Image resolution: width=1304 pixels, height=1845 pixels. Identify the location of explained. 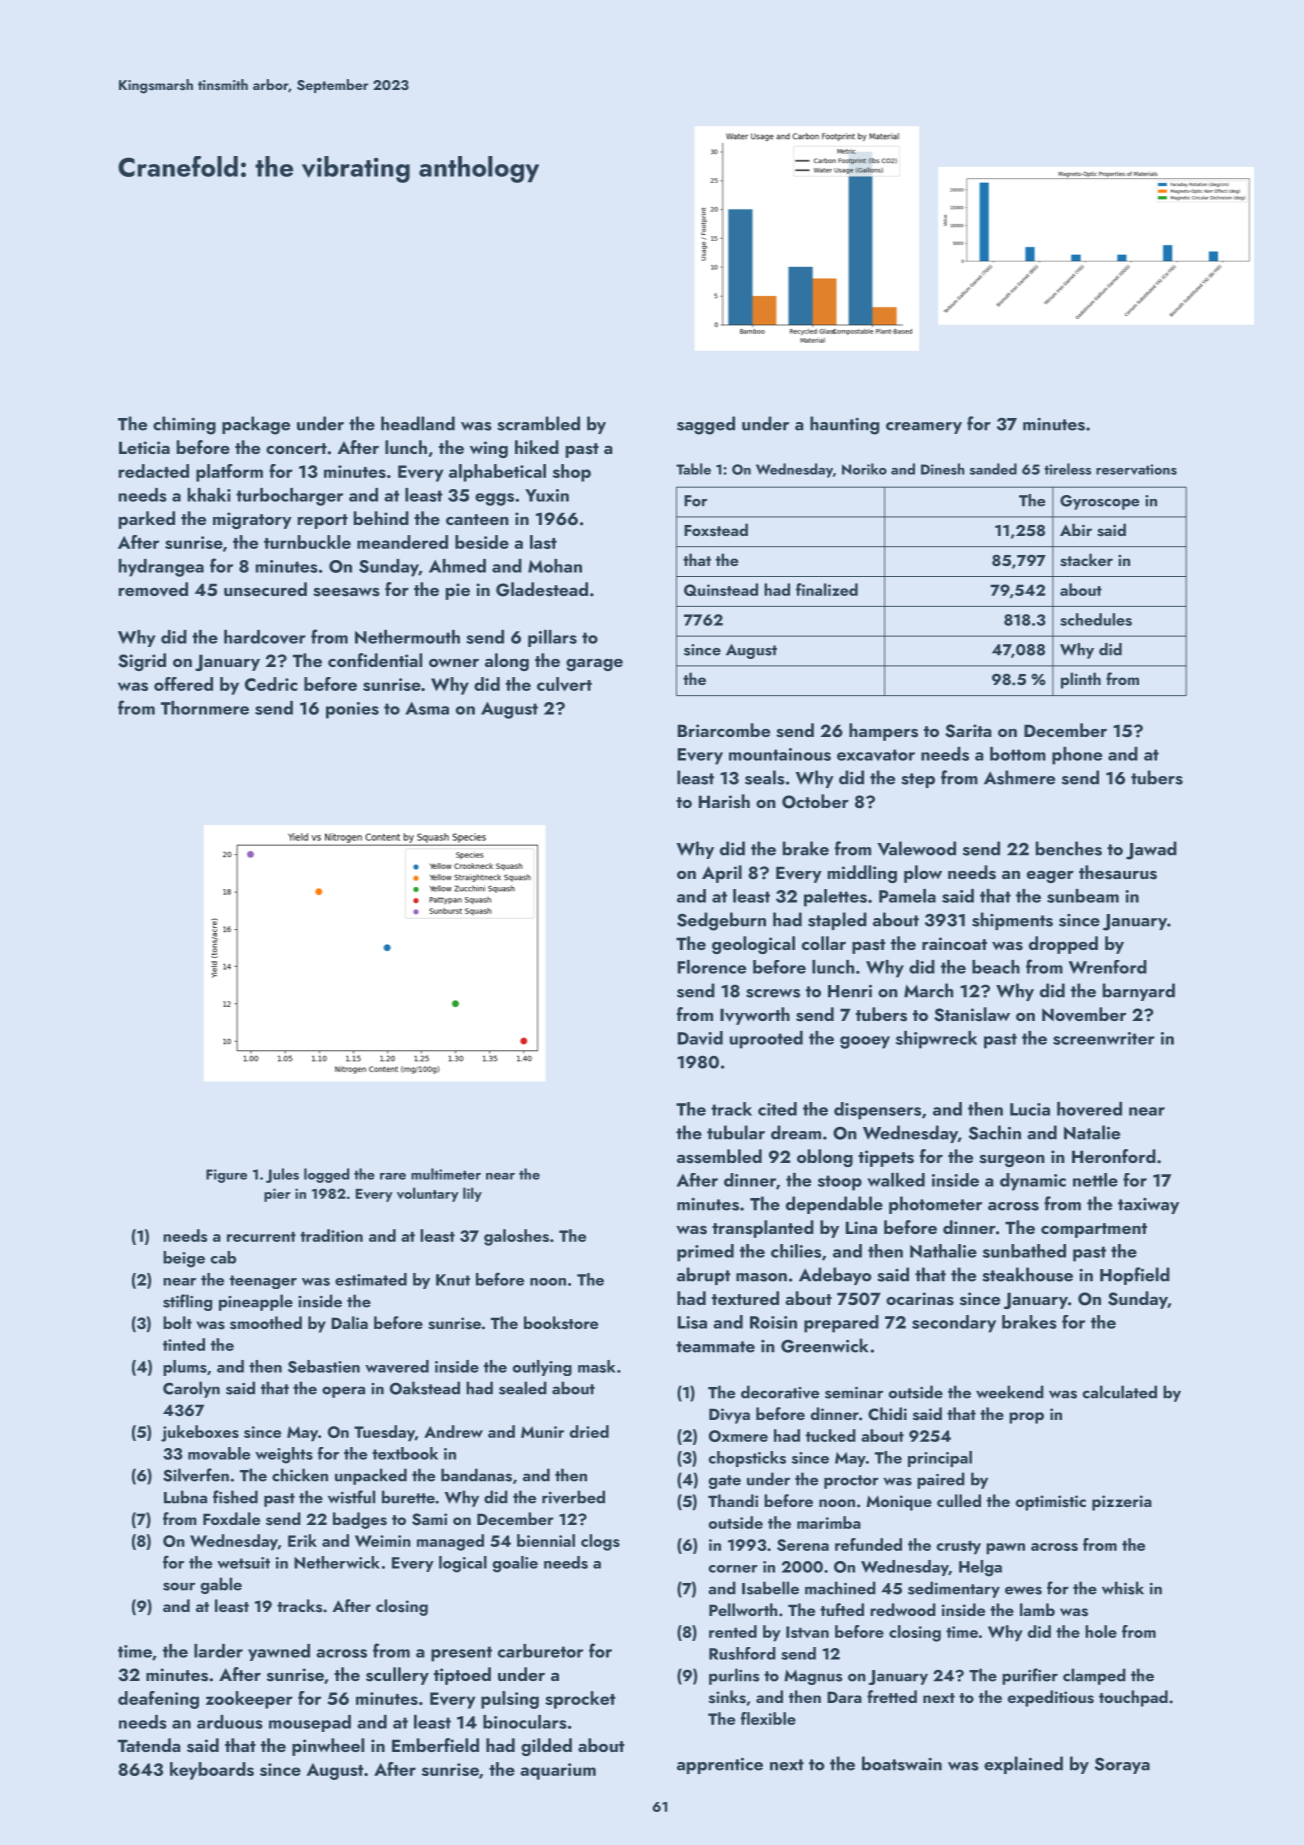
(1023, 1765).
